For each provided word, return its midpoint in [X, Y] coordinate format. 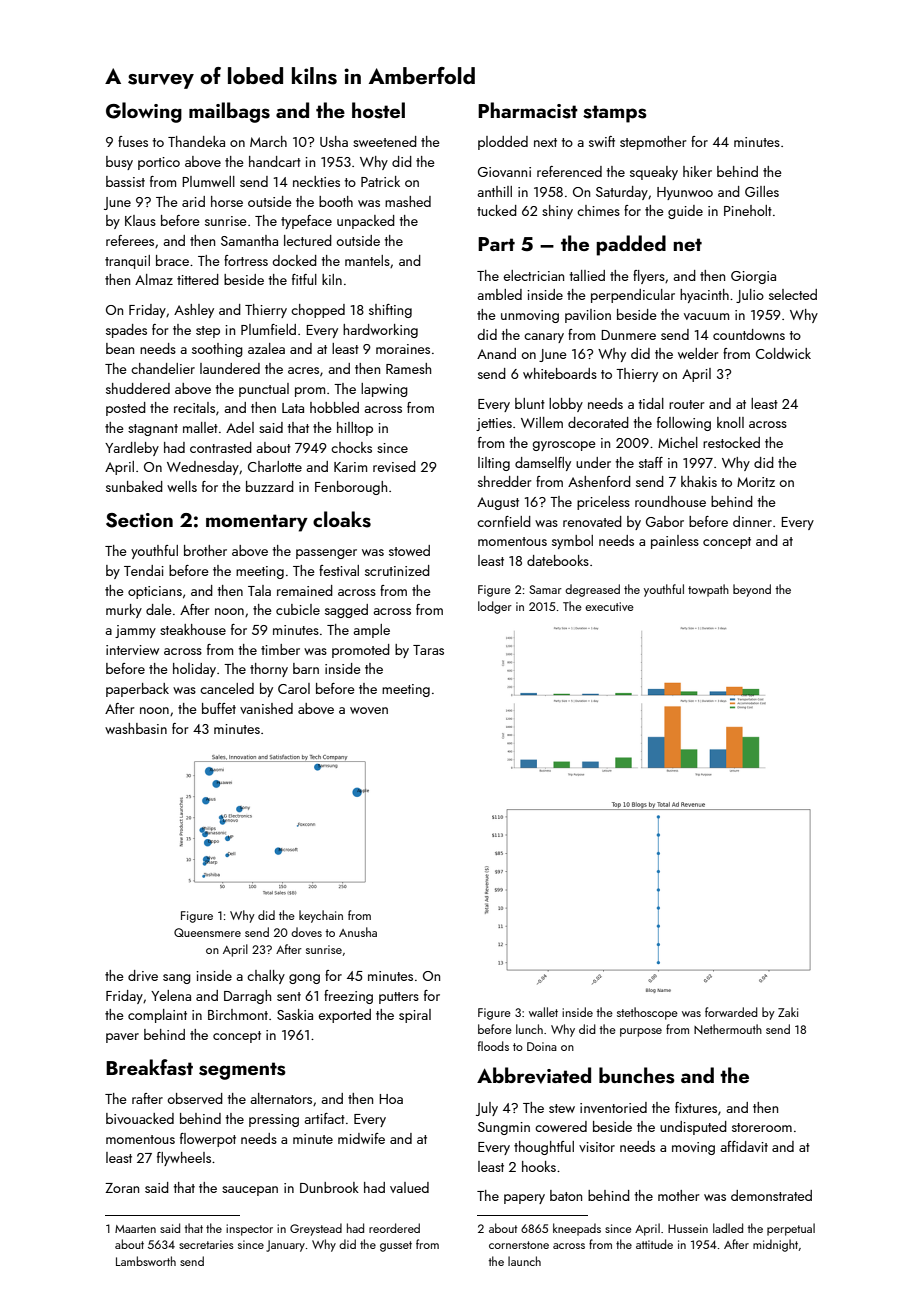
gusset [396, 1246]
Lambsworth [146, 1261]
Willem [542, 422]
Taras [428, 650]
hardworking [380, 331]
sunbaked [134, 486]
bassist [125, 181]
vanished [266, 708]
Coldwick [783, 353]
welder [698, 353]
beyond [752, 590]
